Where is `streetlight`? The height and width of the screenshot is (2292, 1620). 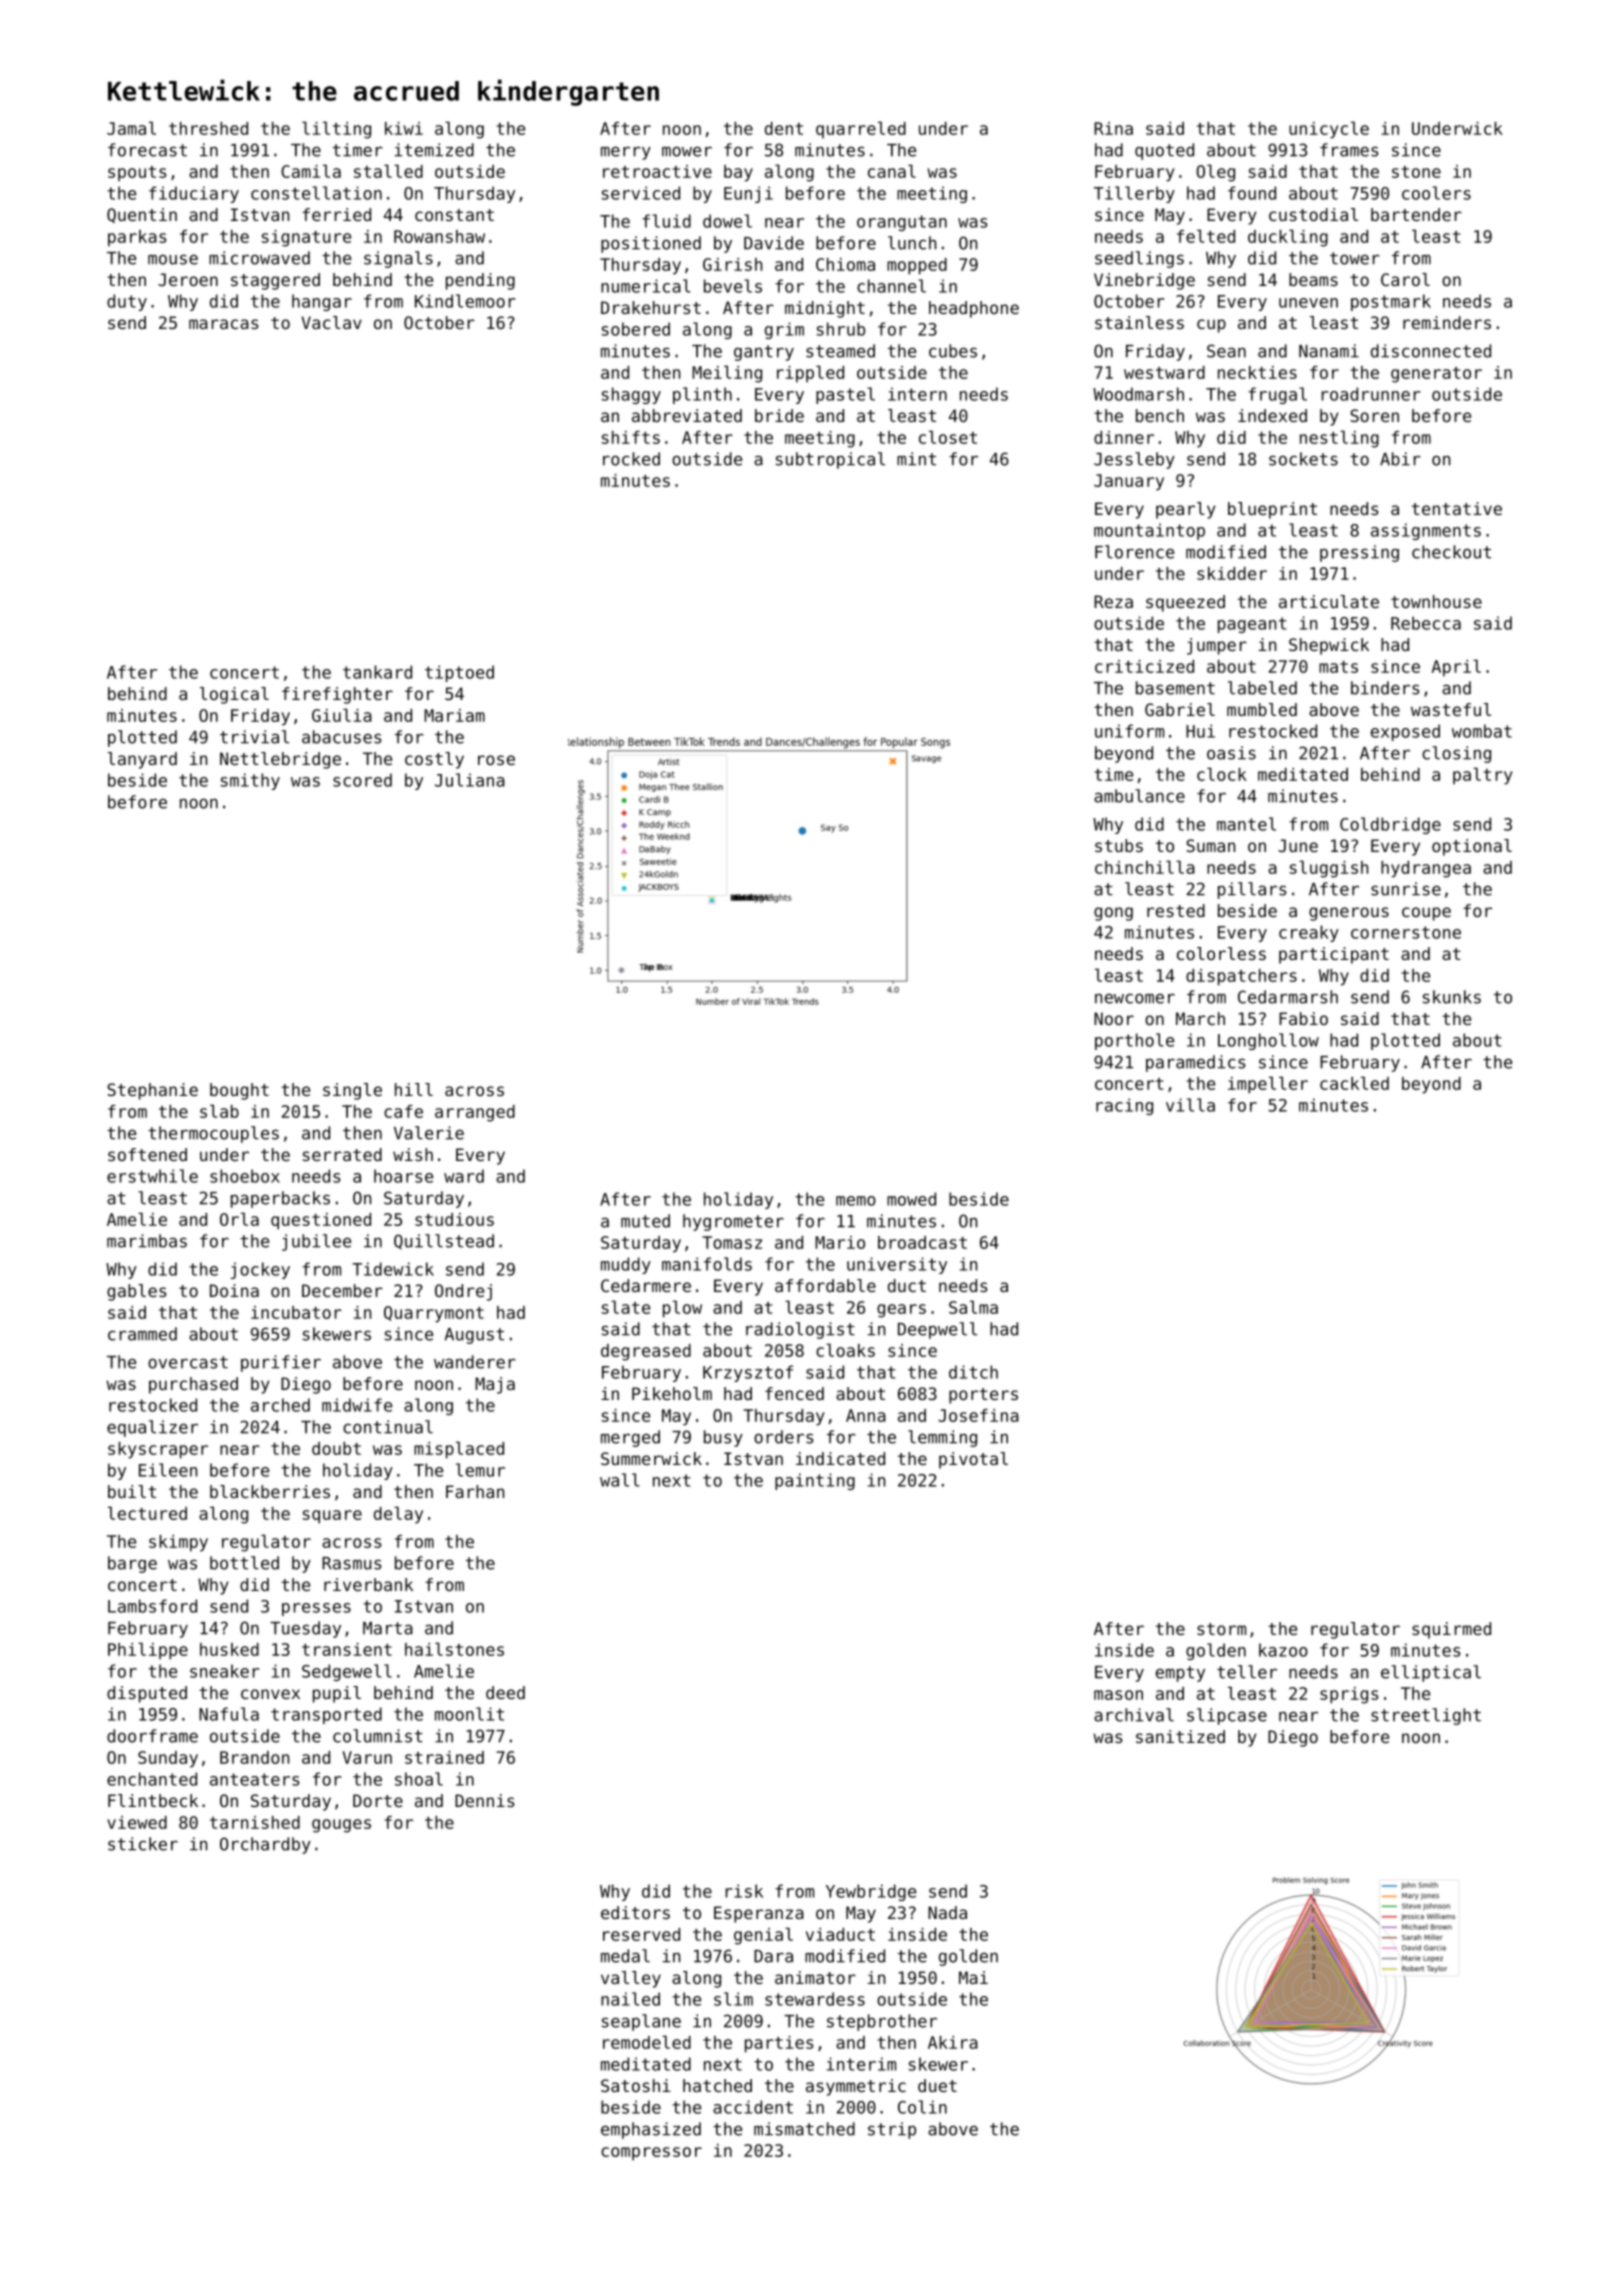 streetlight is located at coordinates (1426, 1716).
